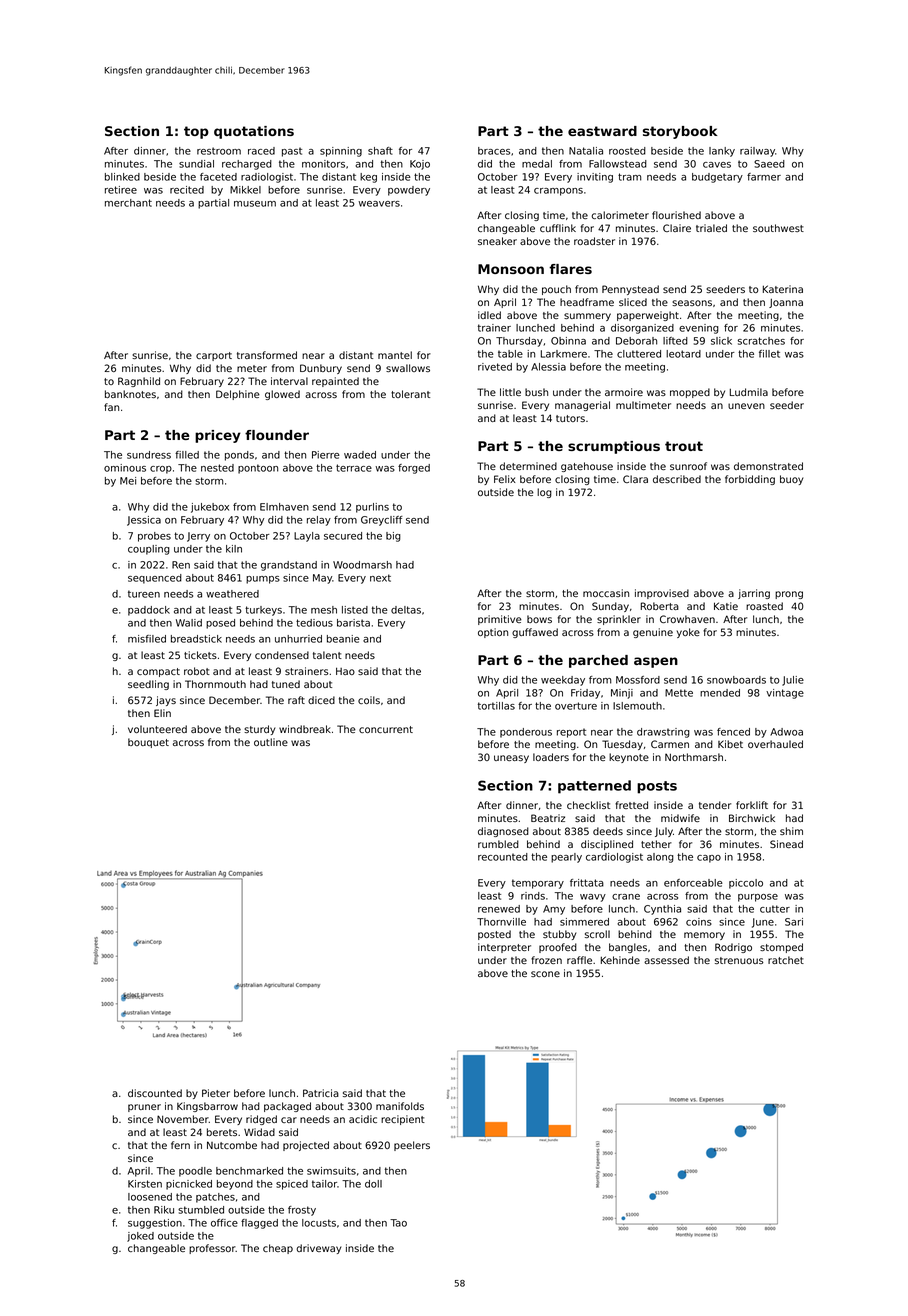 The width and height of the document is (908, 1316). I want to click on joked, so click(140, 1237).
